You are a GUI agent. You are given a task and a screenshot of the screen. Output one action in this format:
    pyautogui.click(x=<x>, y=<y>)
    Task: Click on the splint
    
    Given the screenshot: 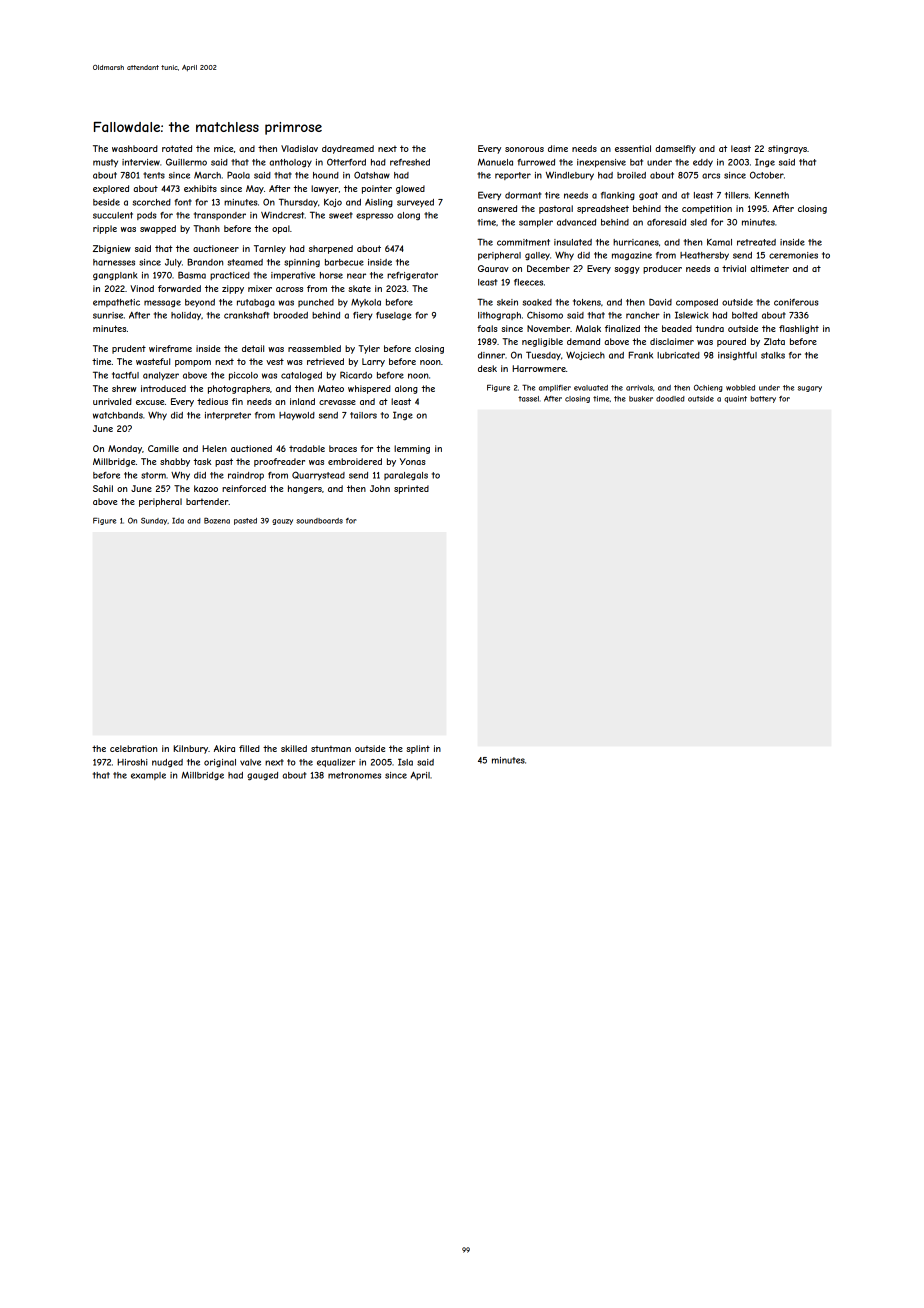 What is the action you would take?
    pyautogui.click(x=418, y=749)
